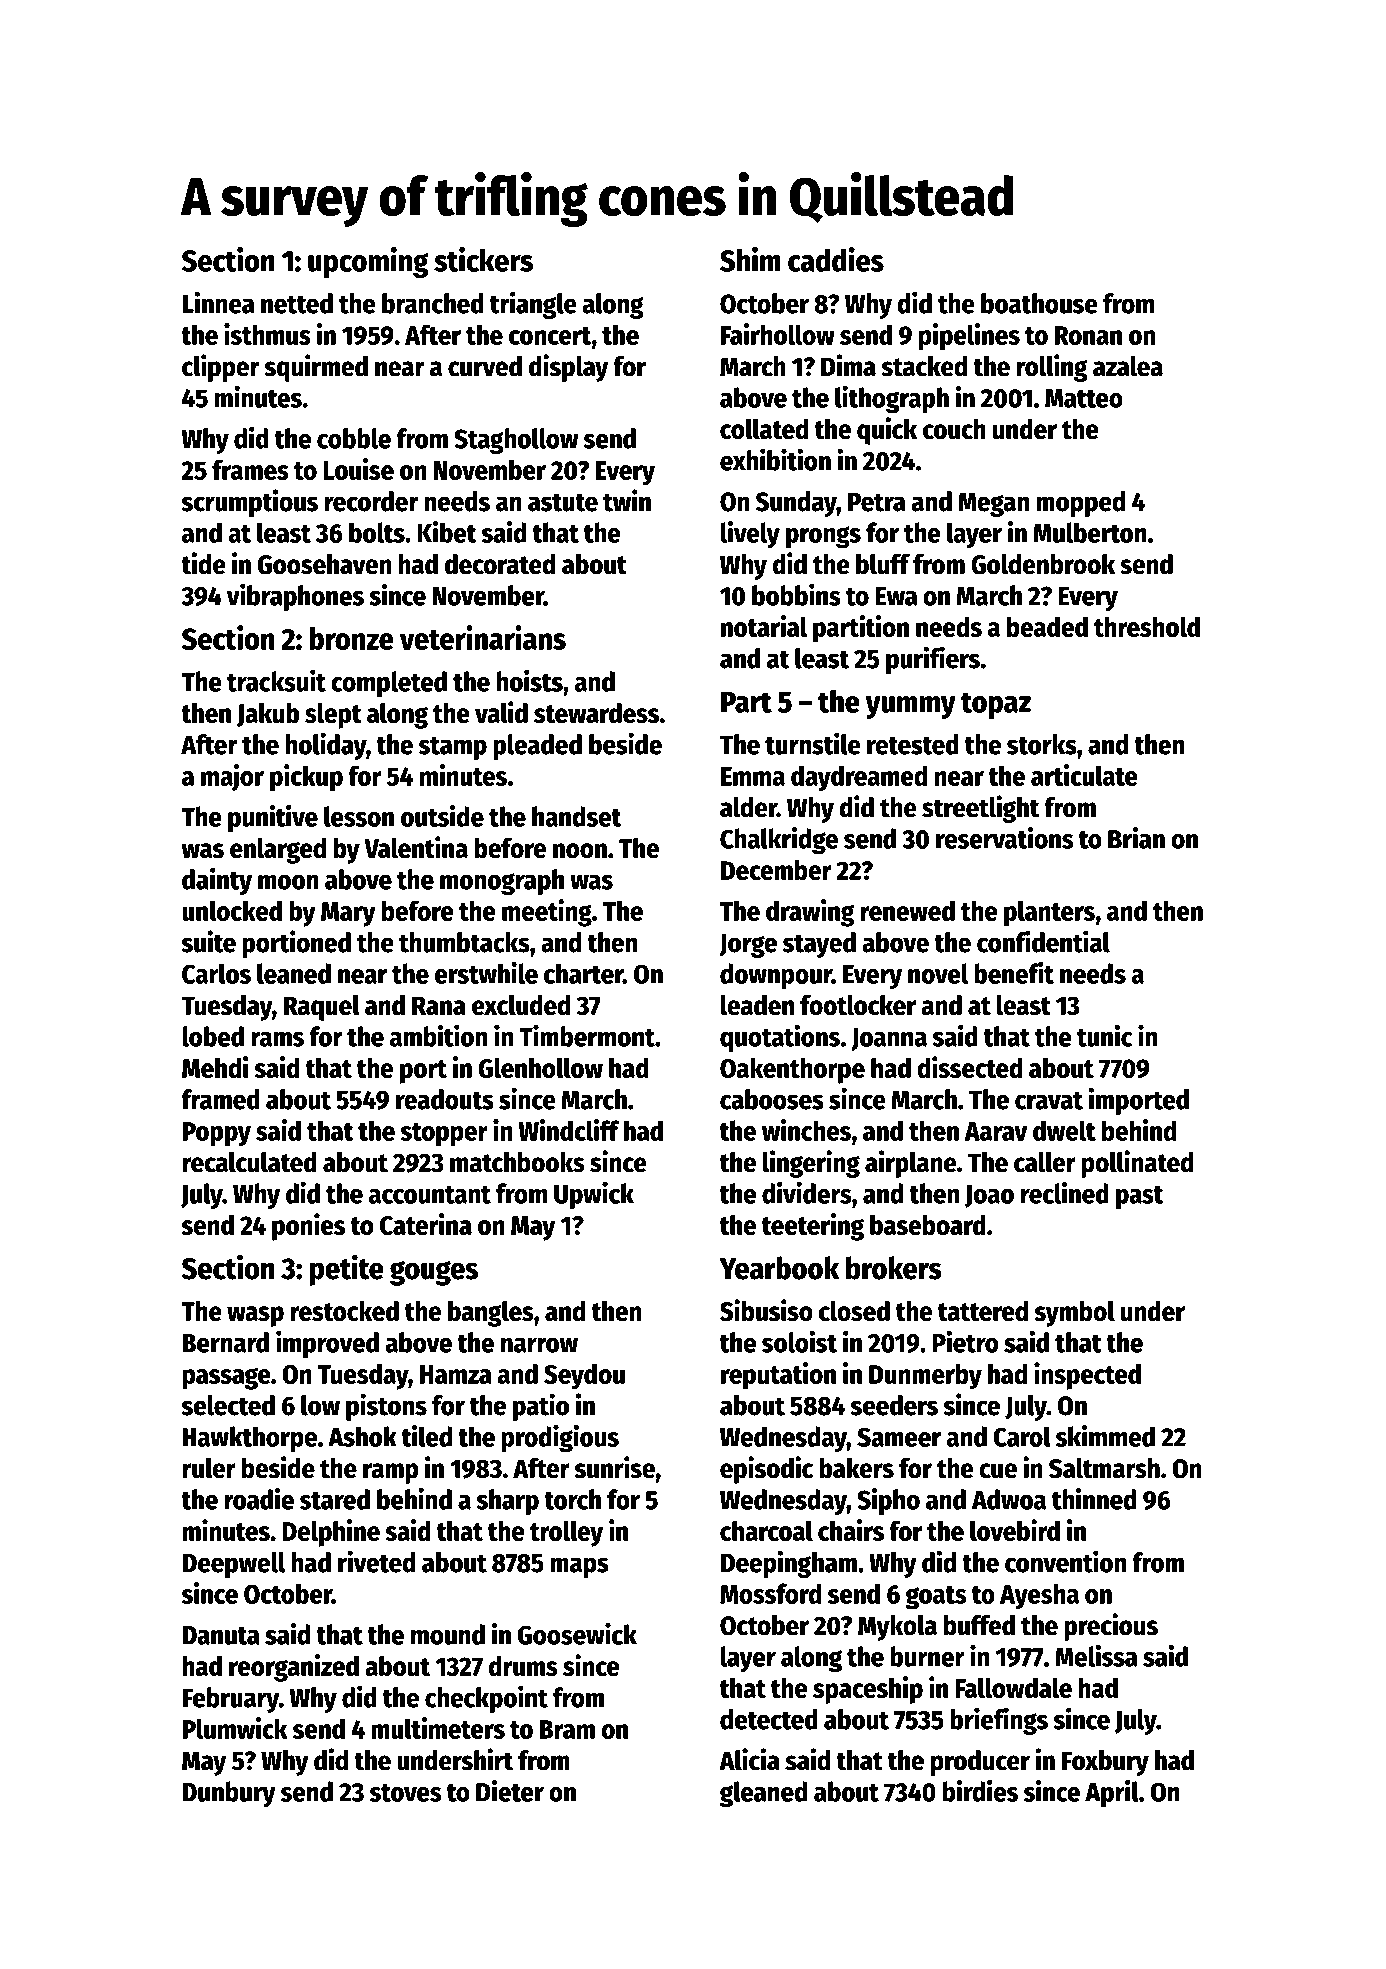 Image resolution: width=1386 pixels, height=1969 pixels. What do you see at coordinates (322, 1008) in the image?
I see `Raquel` at bounding box center [322, 1008].
